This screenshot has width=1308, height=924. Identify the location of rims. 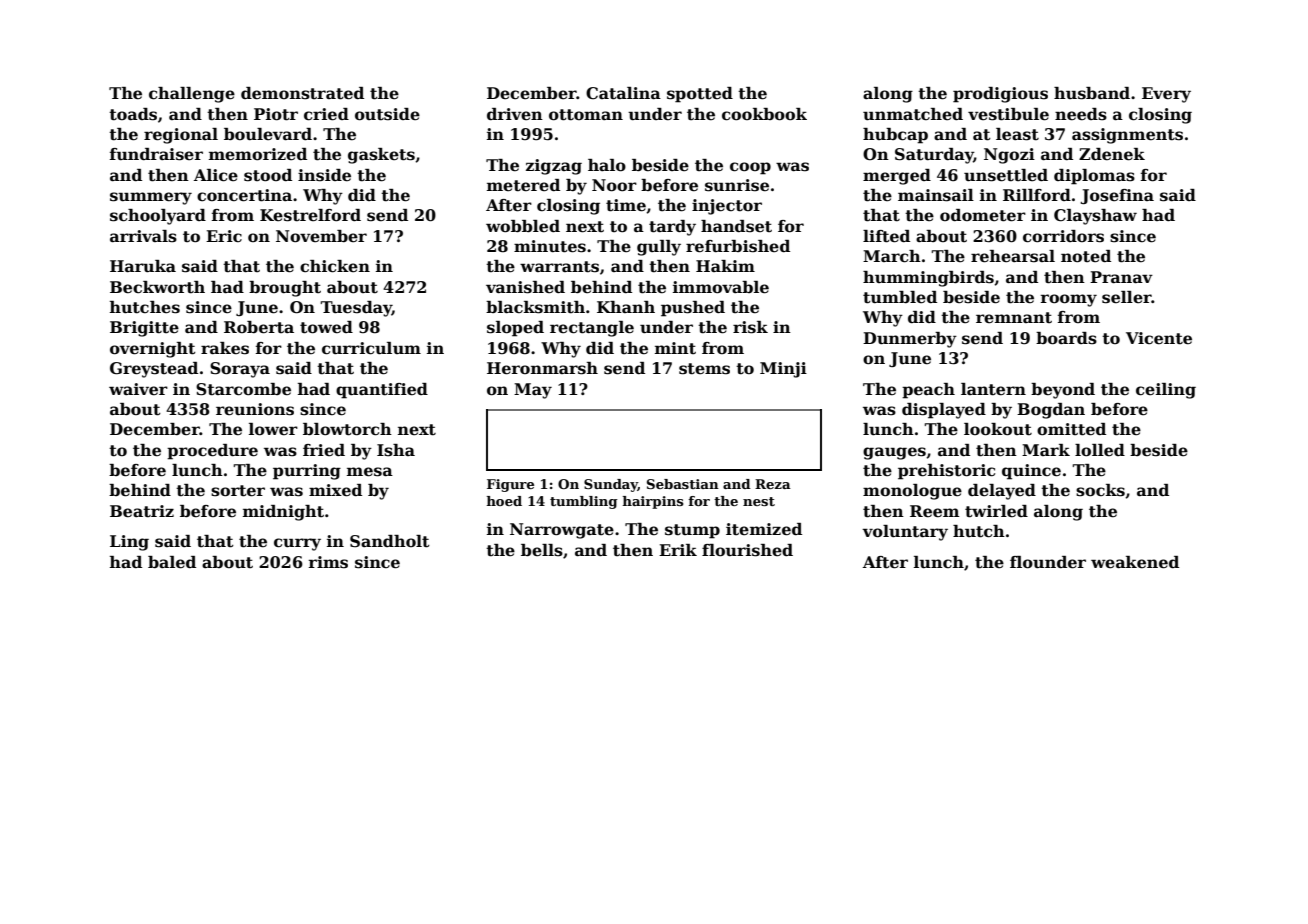
(328, 562).
